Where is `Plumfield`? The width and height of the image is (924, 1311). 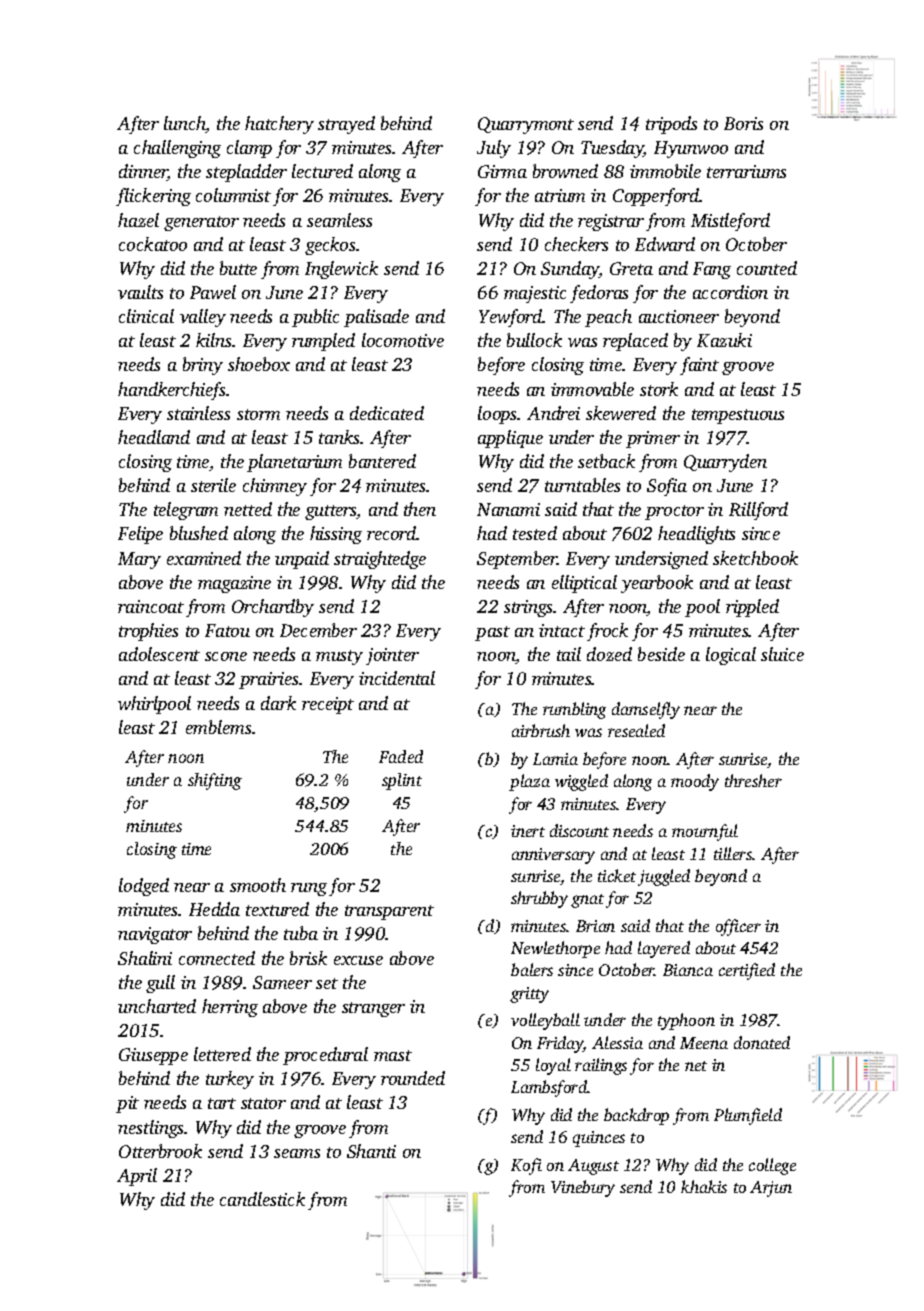
Plumfield is located at coordinates (748, 1116).
